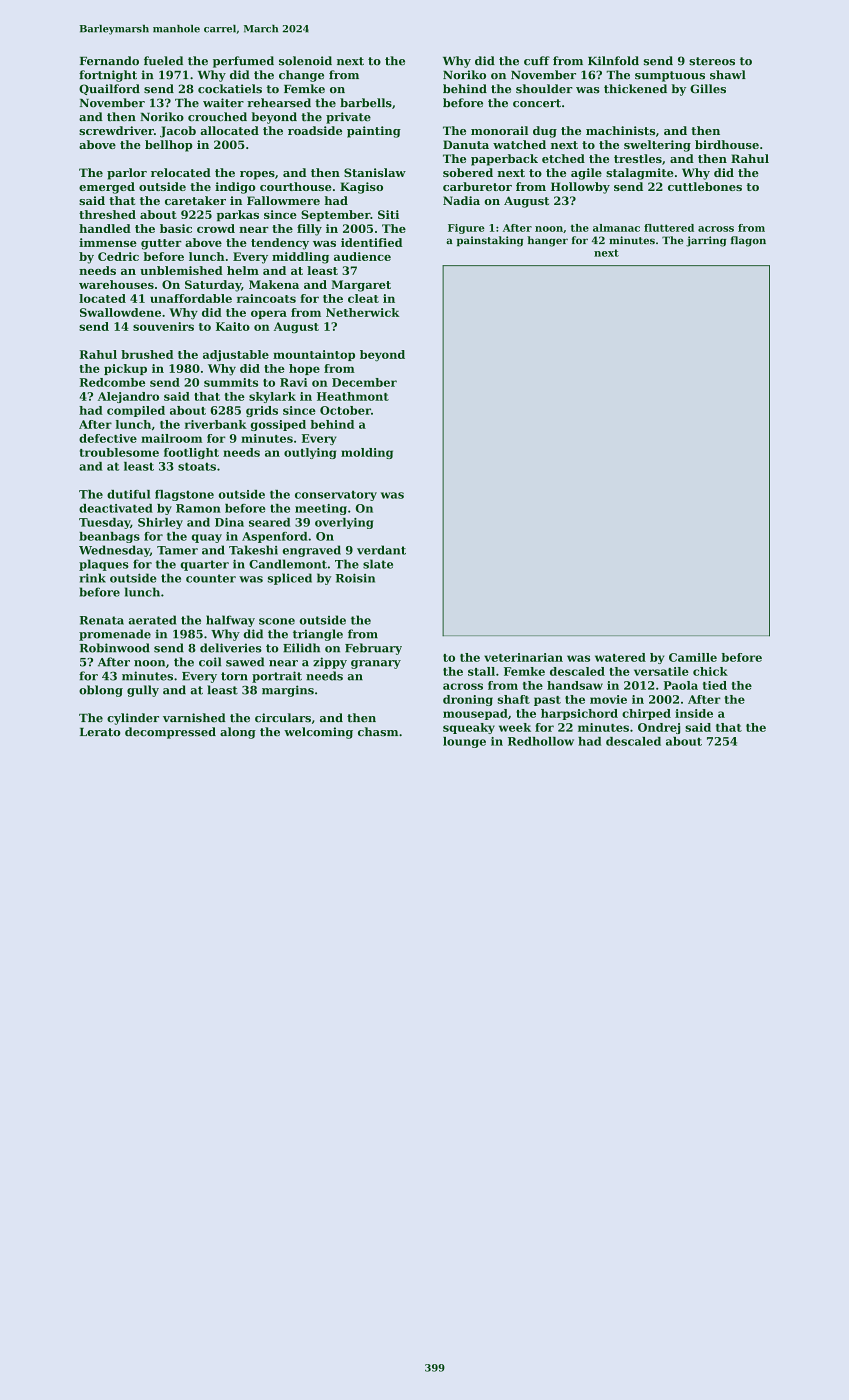  What do you see at coordinates (109, 61) in the screenshot?
I see `Fernando` at bounding box center [109, 61].
